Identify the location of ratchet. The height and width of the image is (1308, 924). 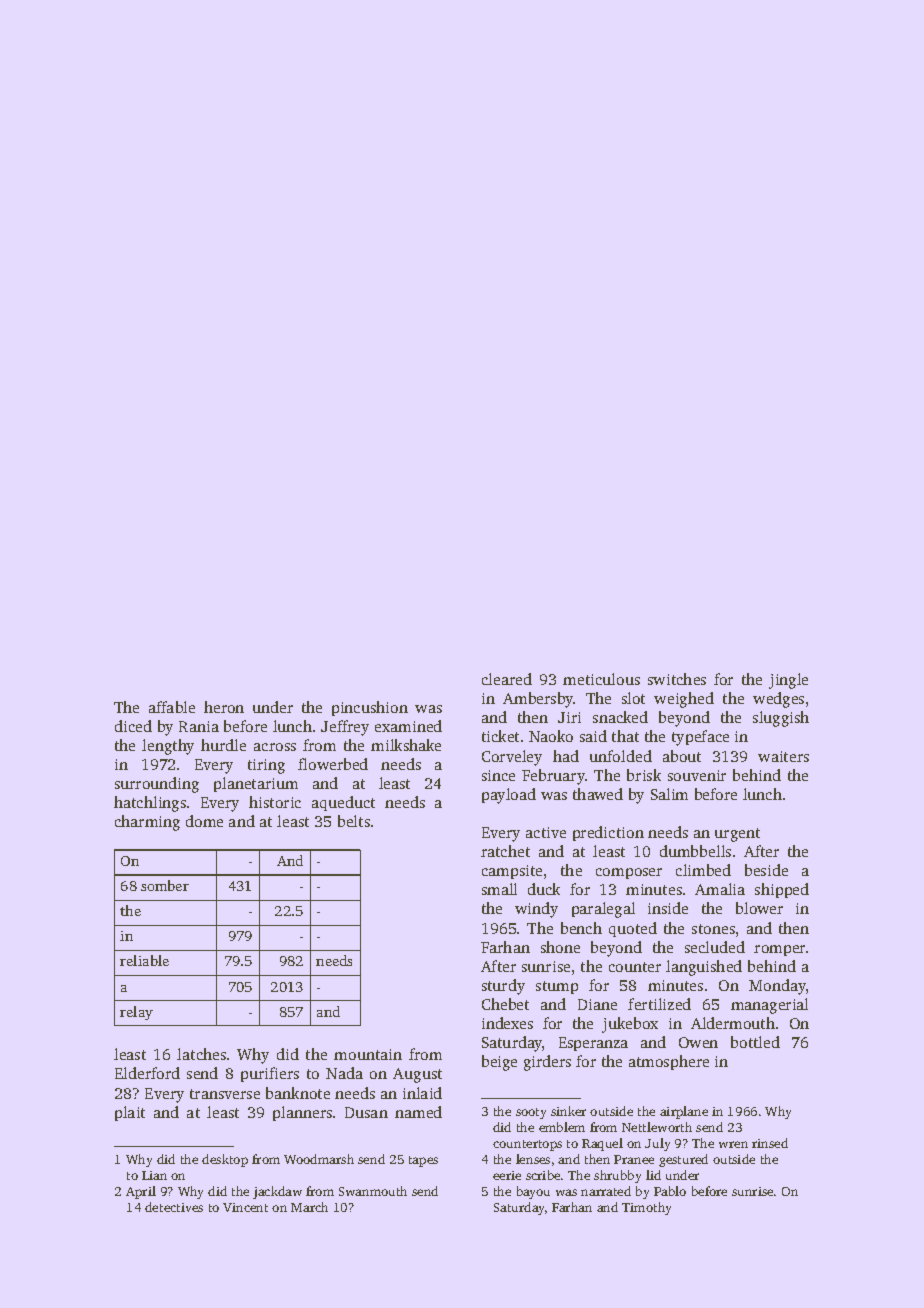
(505, 851).
